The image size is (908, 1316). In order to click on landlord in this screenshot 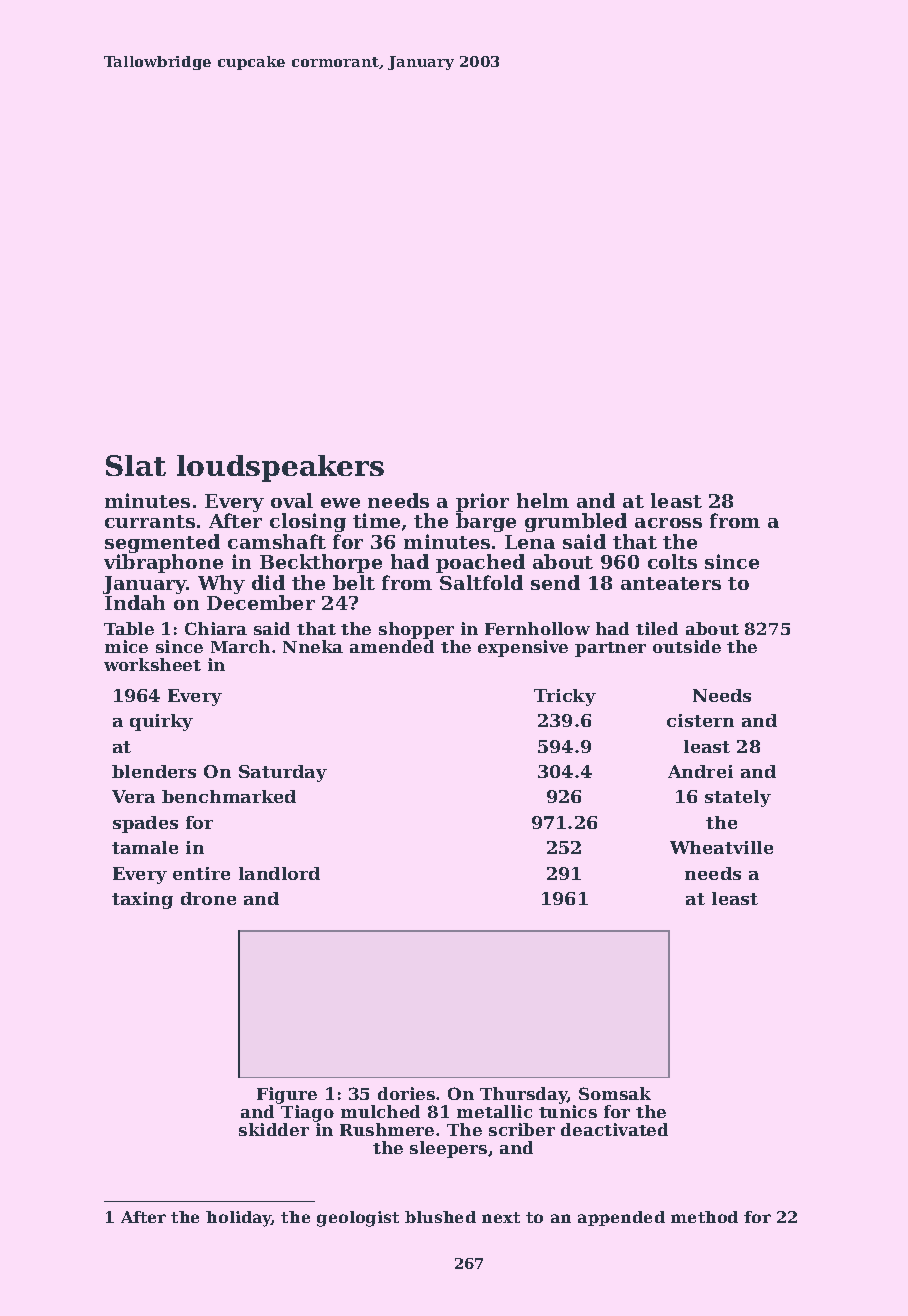, I will do `click(279, 873)`.
